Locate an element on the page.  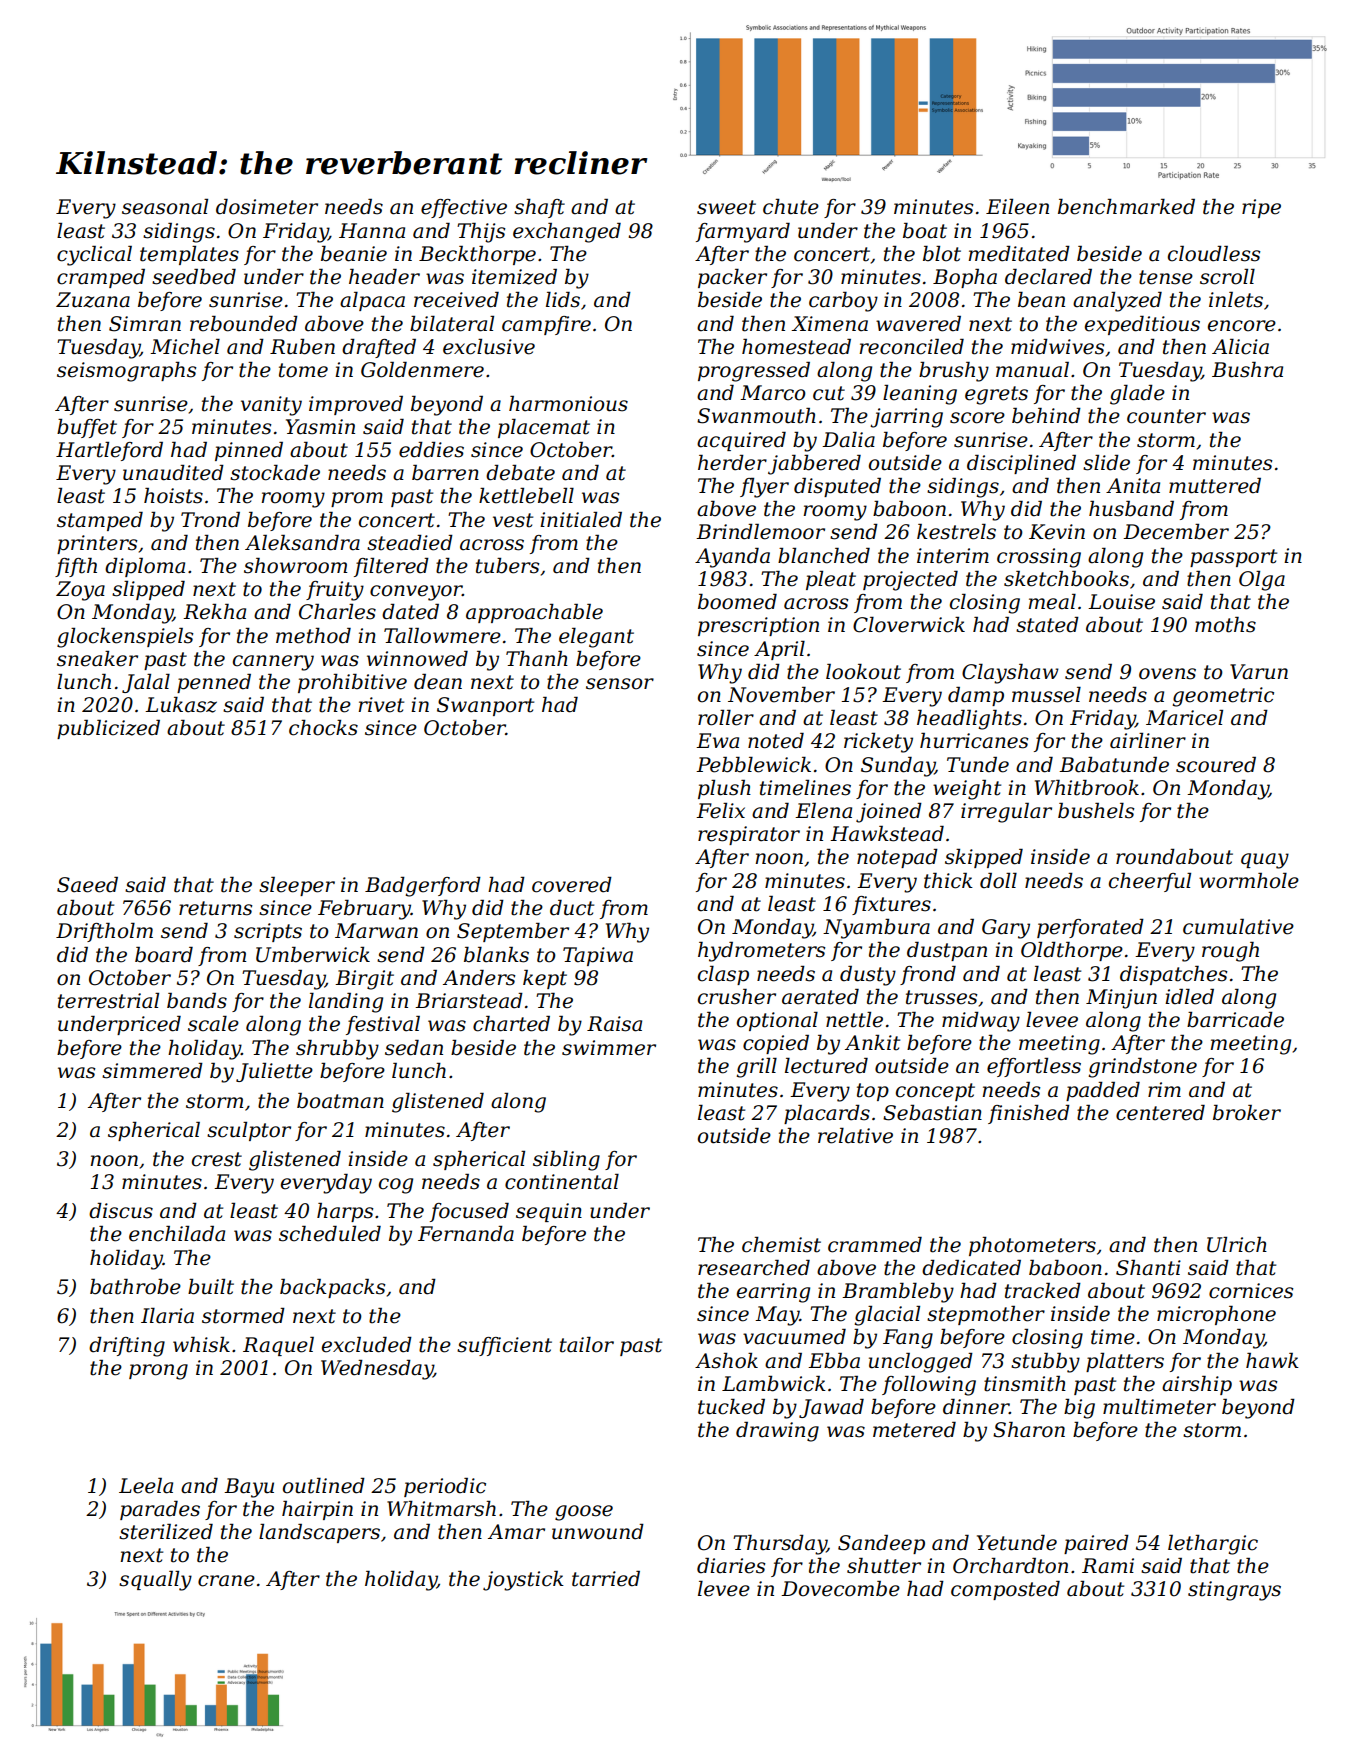
tracked is located at coordinates (1043, 1291).
